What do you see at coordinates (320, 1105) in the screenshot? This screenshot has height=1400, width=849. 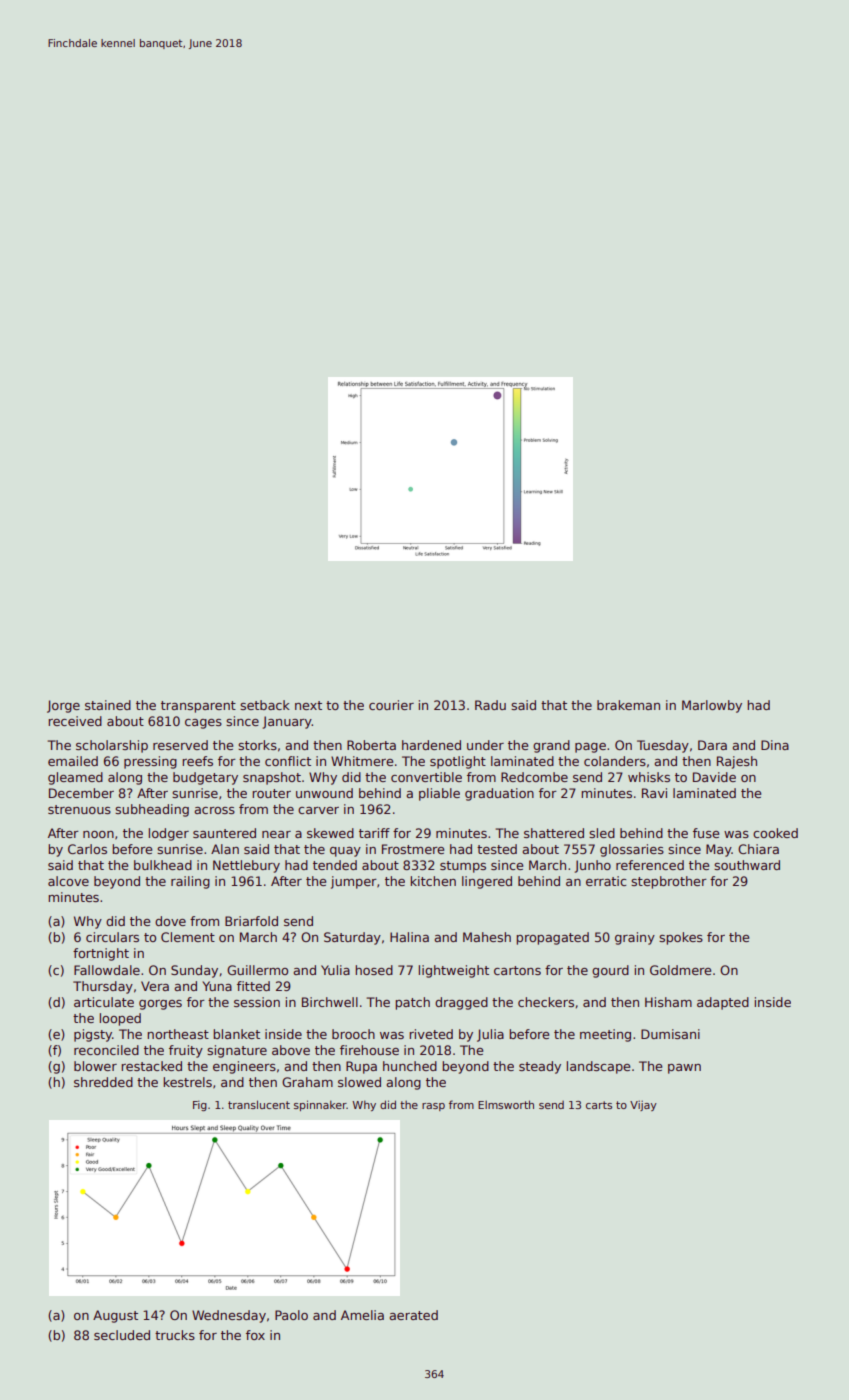 I see `spinnaker` at bounding box center [320, 1105].
